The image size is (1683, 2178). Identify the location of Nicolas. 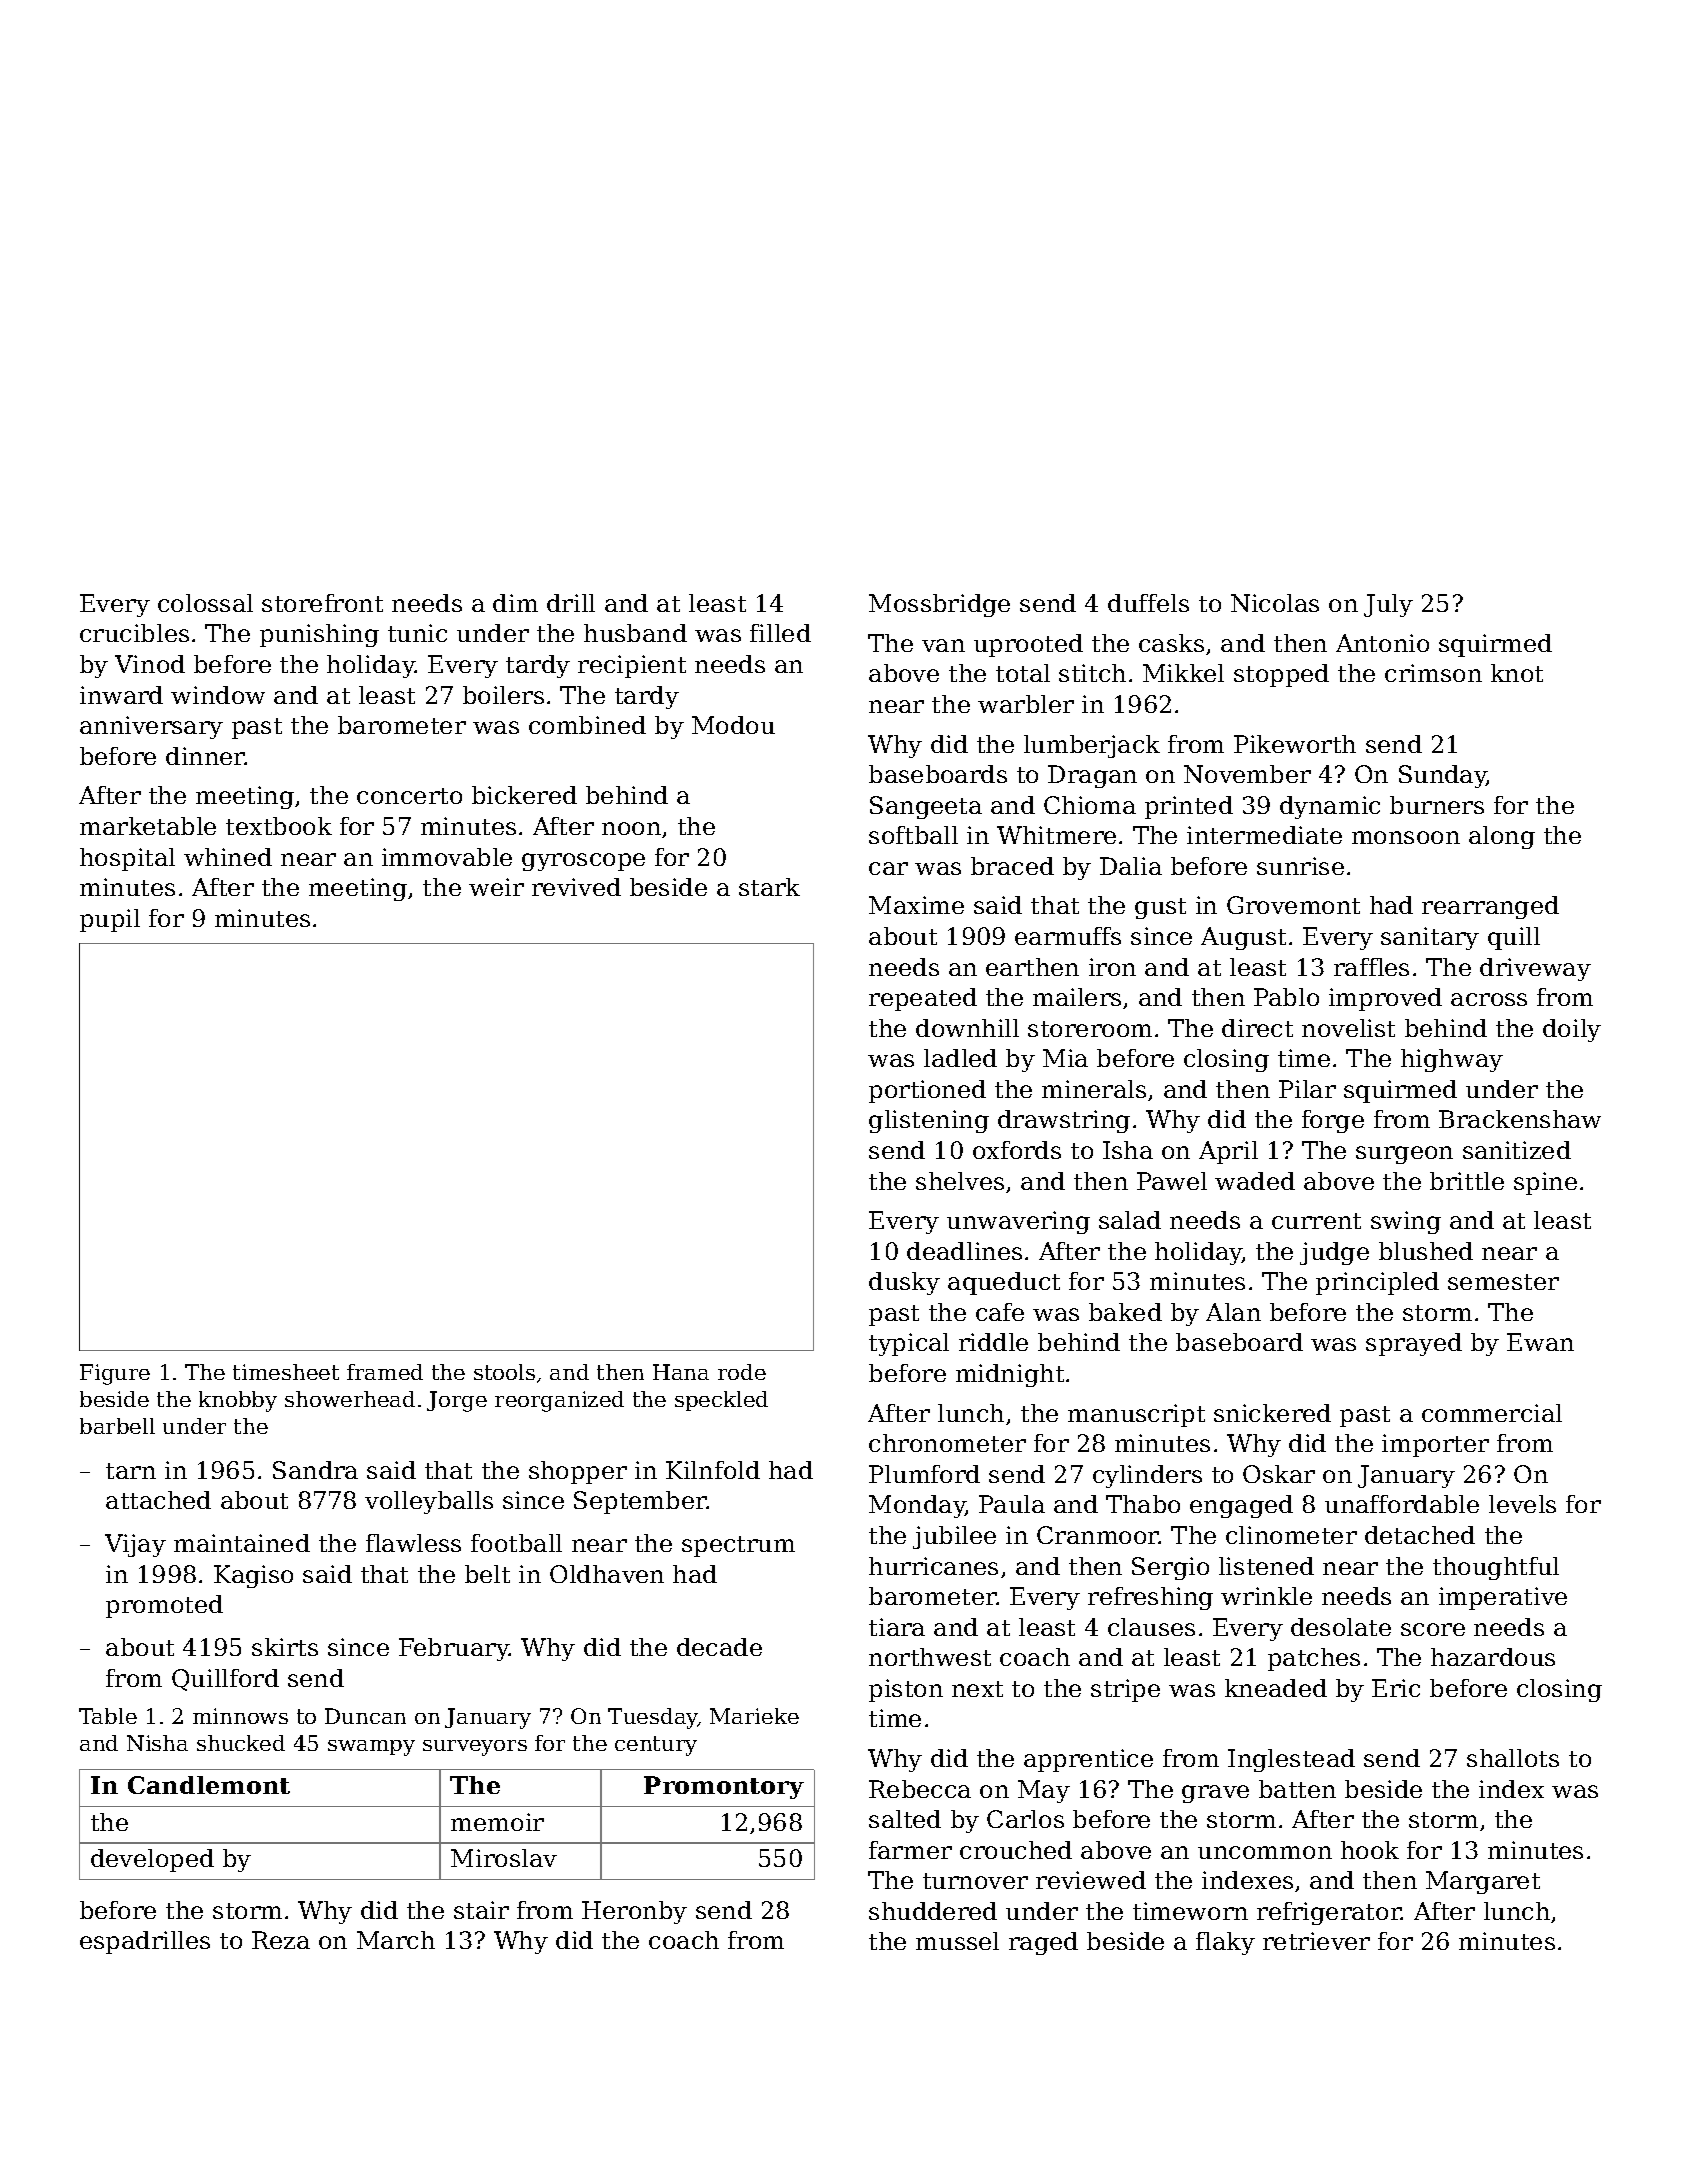
(1275, 603).
